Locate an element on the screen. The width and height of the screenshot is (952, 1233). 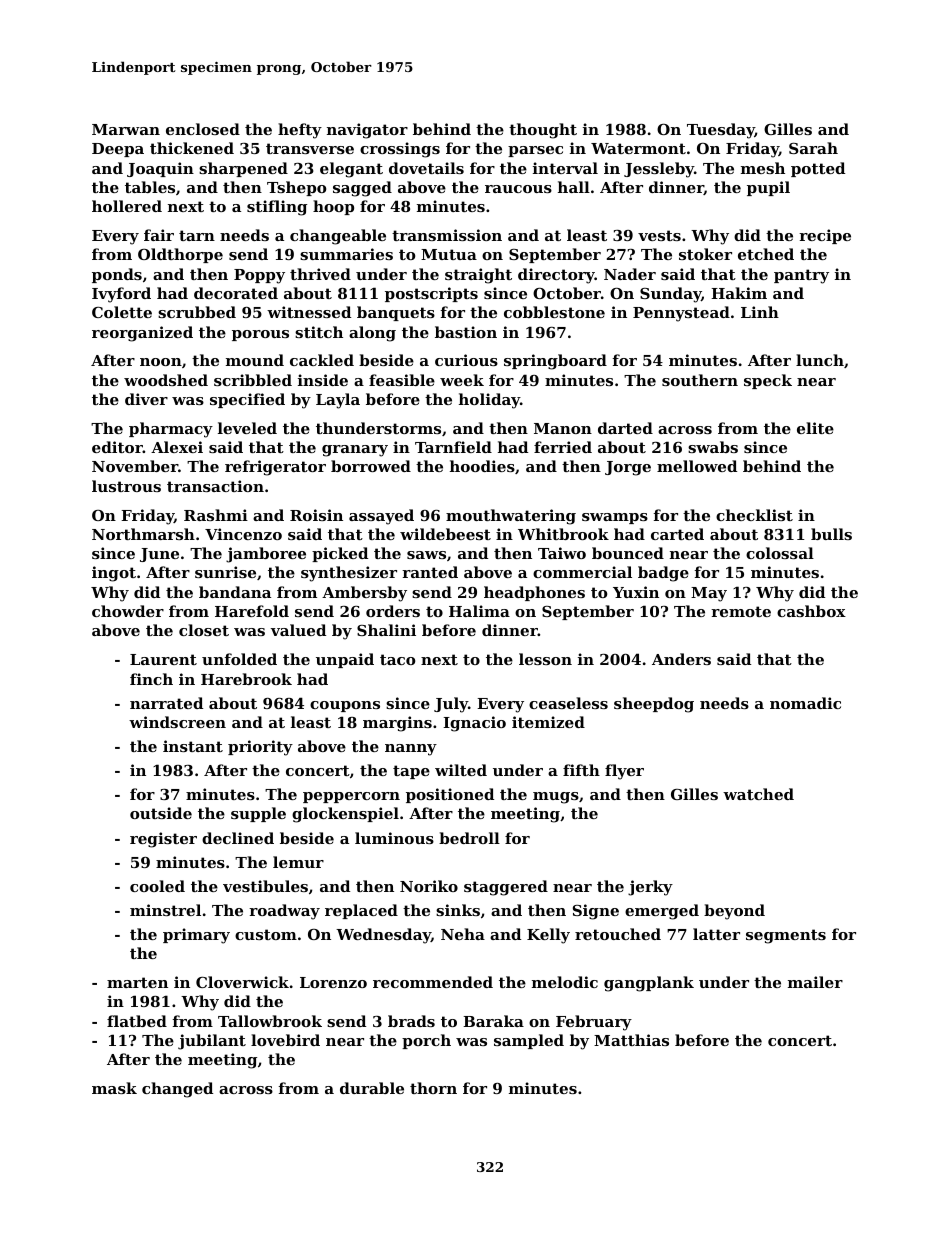
ingot is located at coordinates (114, 574).
